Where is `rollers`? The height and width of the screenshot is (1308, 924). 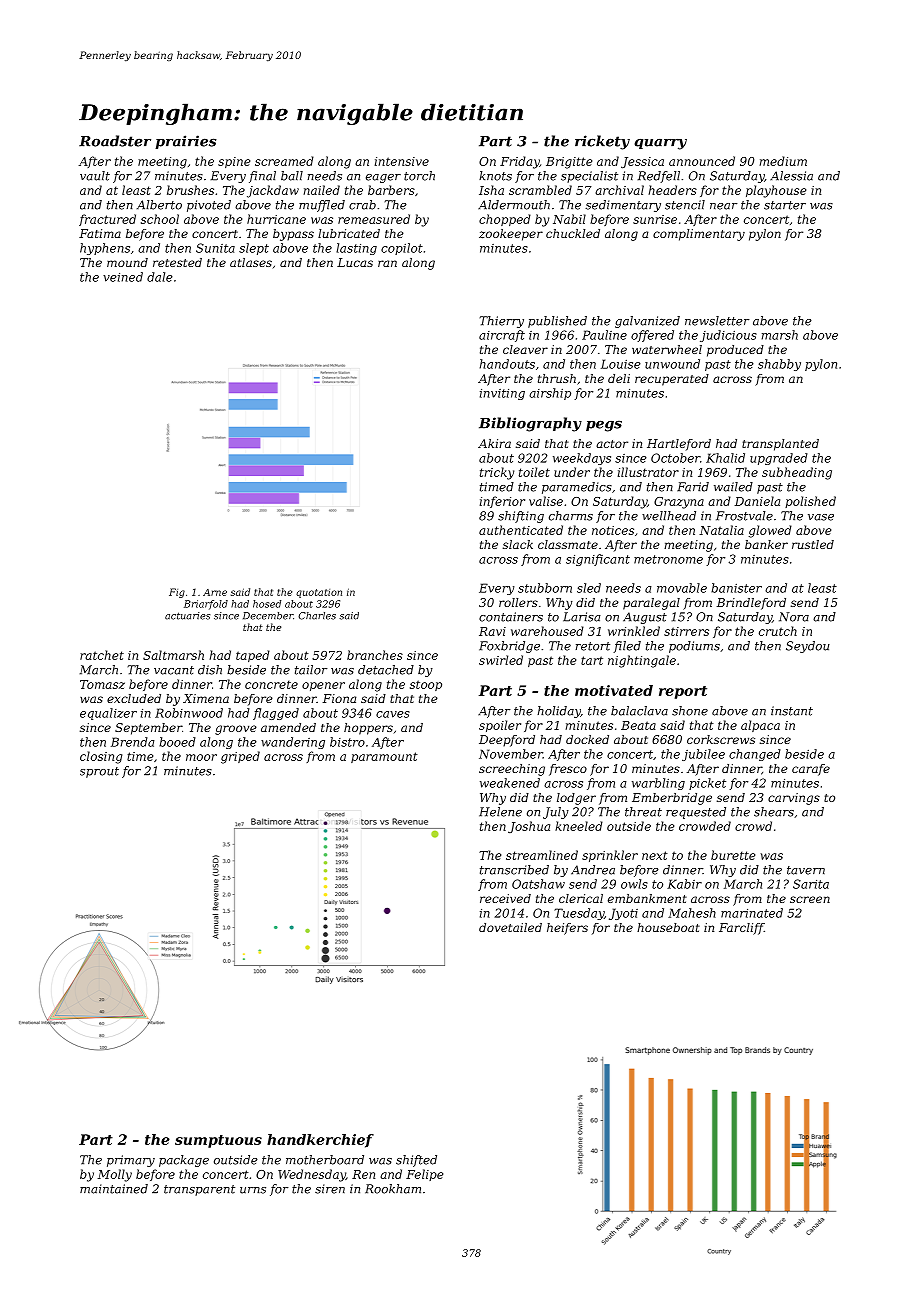 rollers is located at coordinates (518, 602).
